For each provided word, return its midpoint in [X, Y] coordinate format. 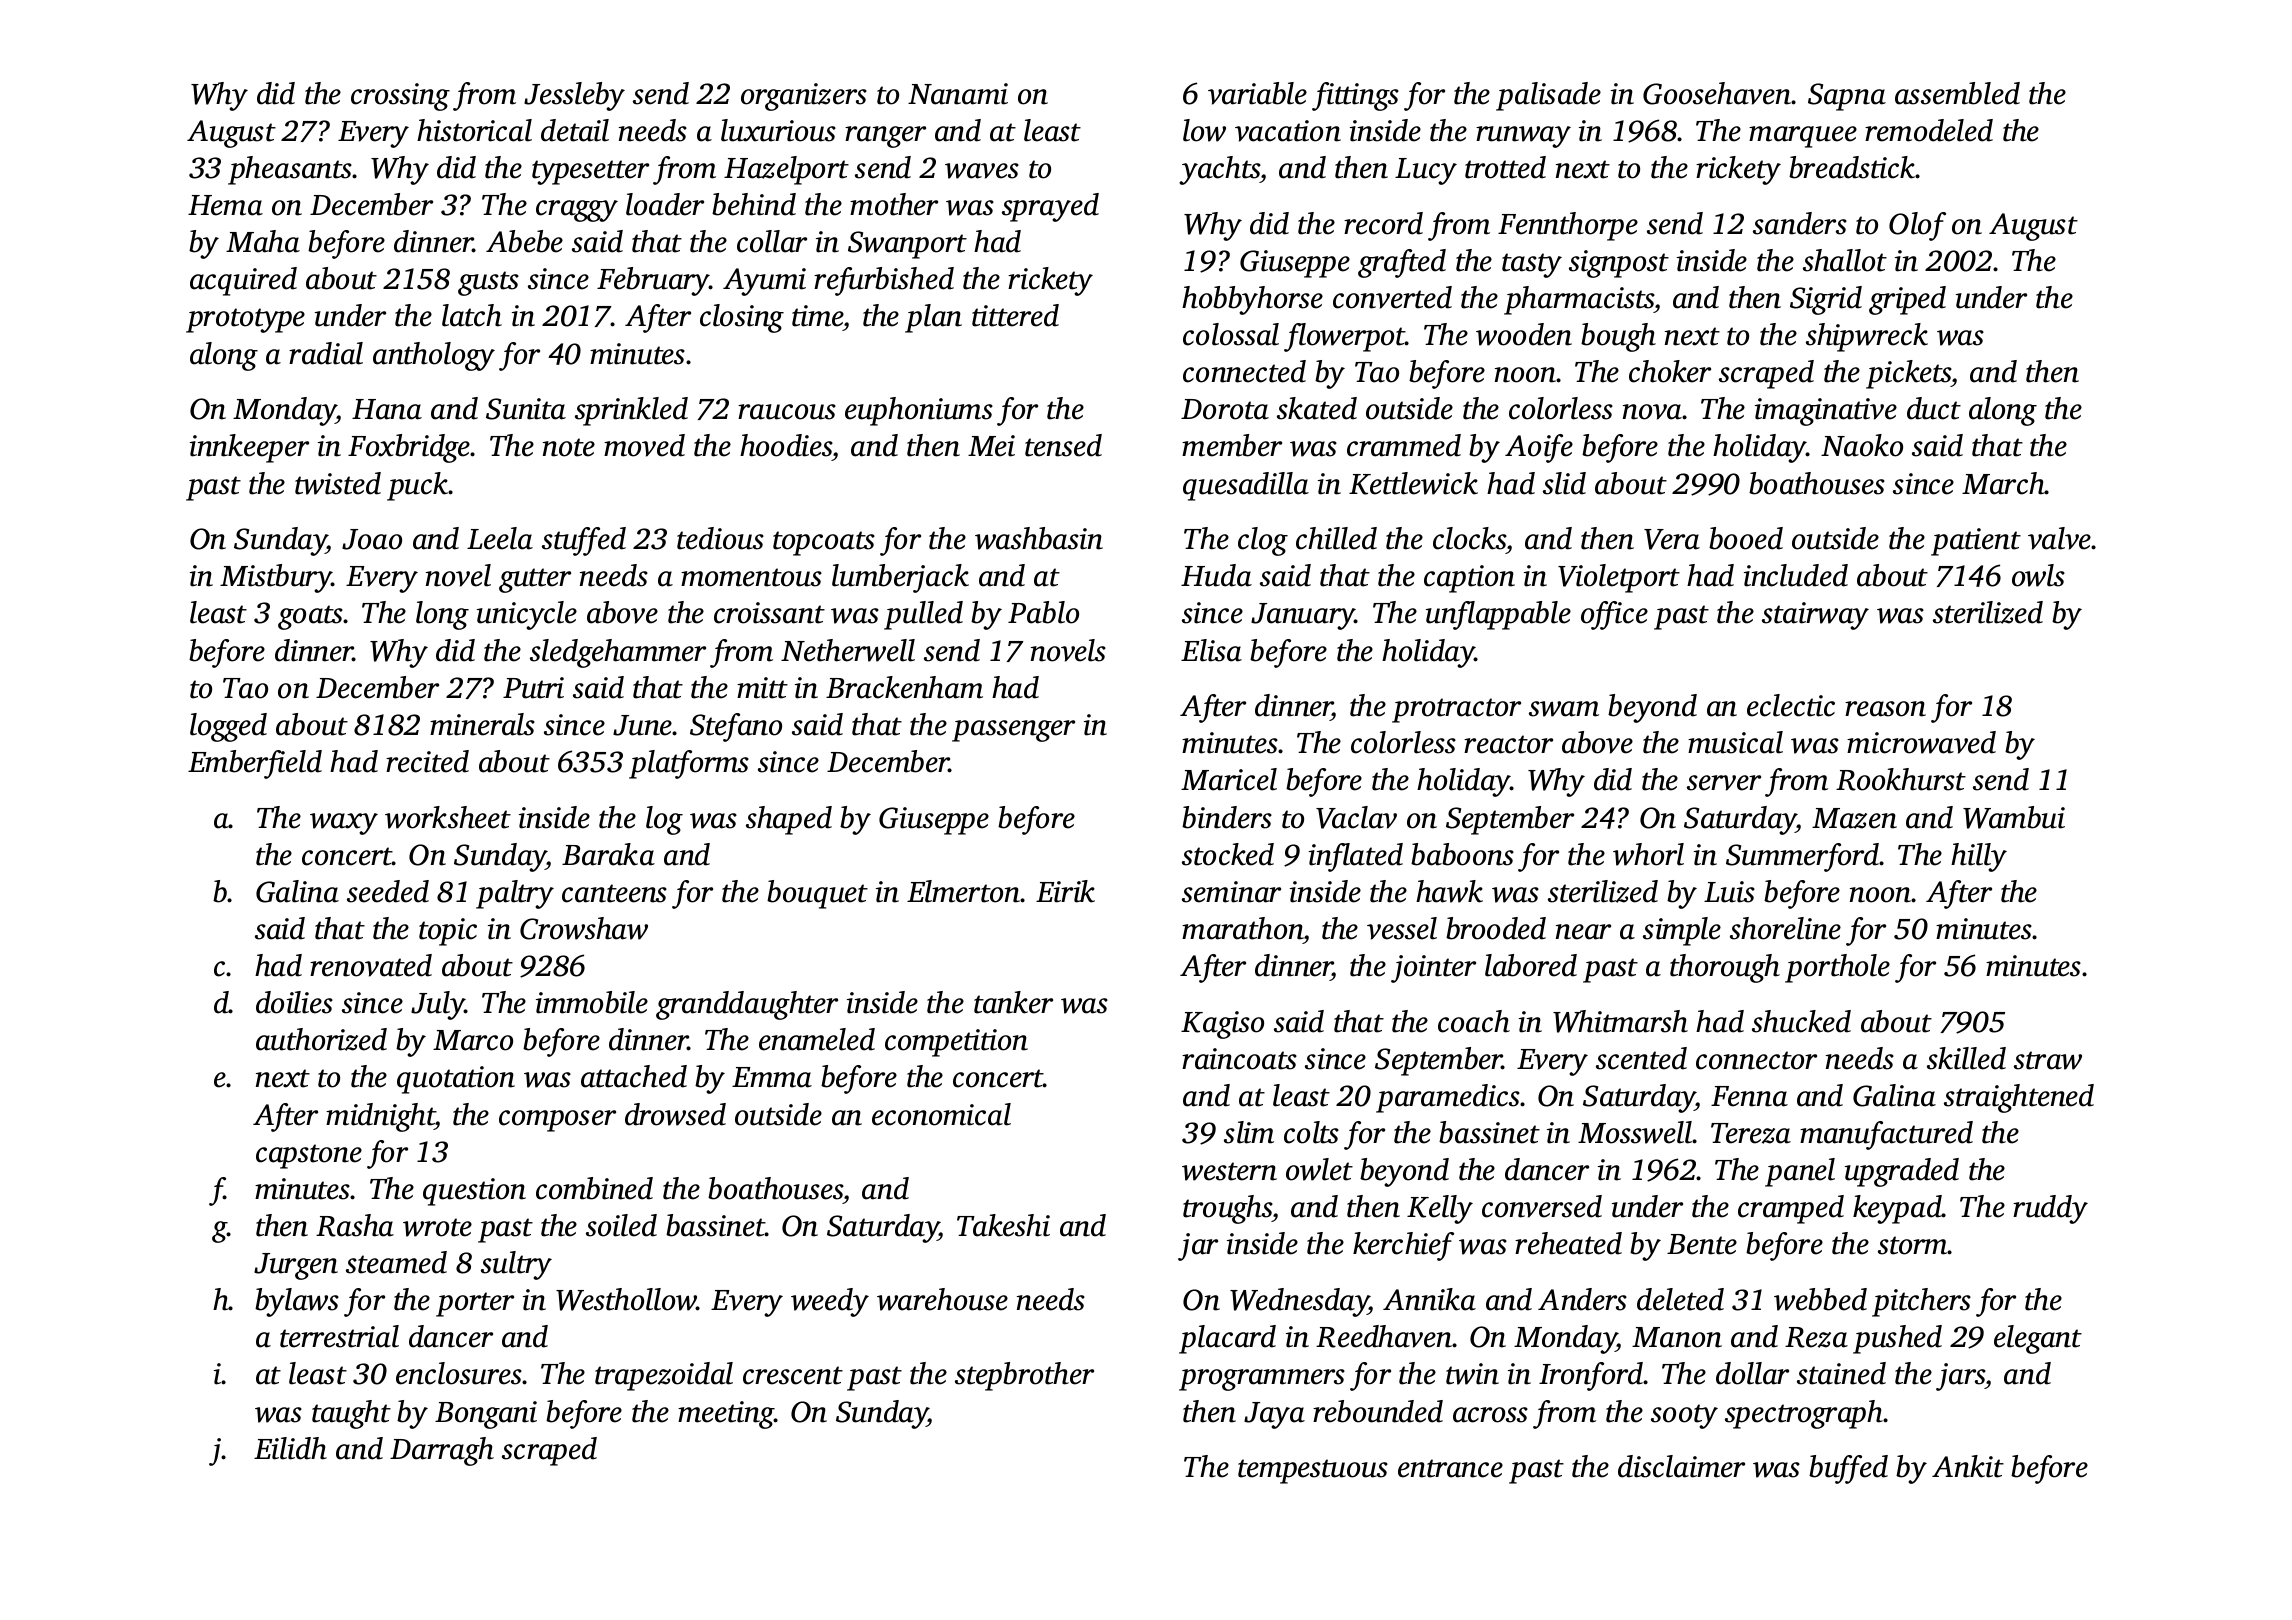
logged [228, 727]
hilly [1979, 857]
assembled [1957, 93]
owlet [1319, 1169]
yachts [1220, 170]
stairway [1815, 616]
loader [665, 204]
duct [1934, 408]
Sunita [526, 409]
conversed [1542, 1206]
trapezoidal [664, 1376]
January [1303, 616]
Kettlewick [1413, 483]
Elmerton [963, 891]
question [474, 1192]
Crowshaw [584, 928]
